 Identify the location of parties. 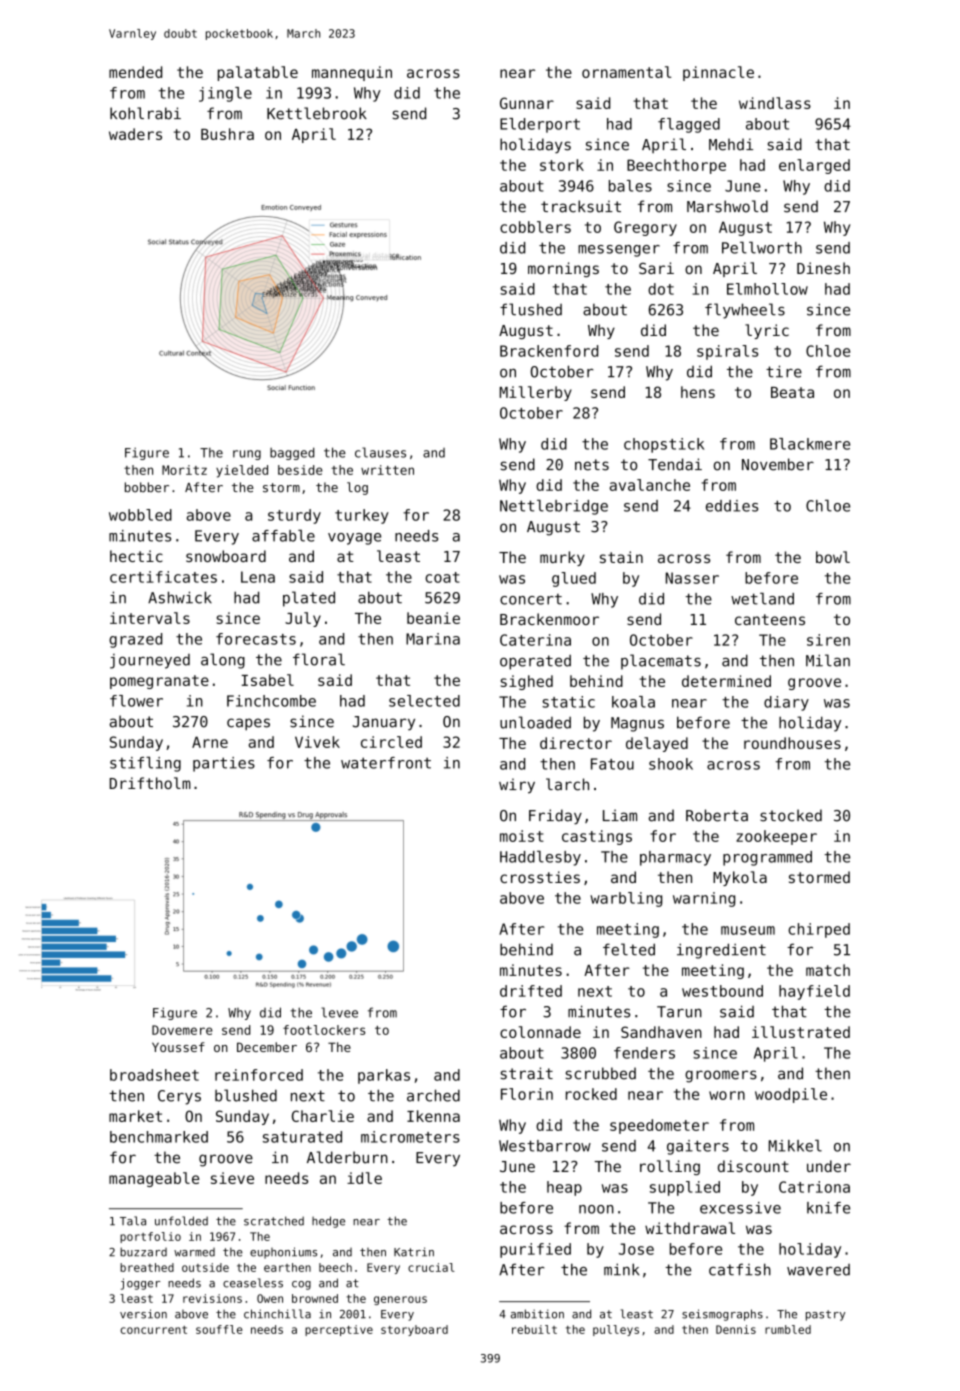
(224, 764).
